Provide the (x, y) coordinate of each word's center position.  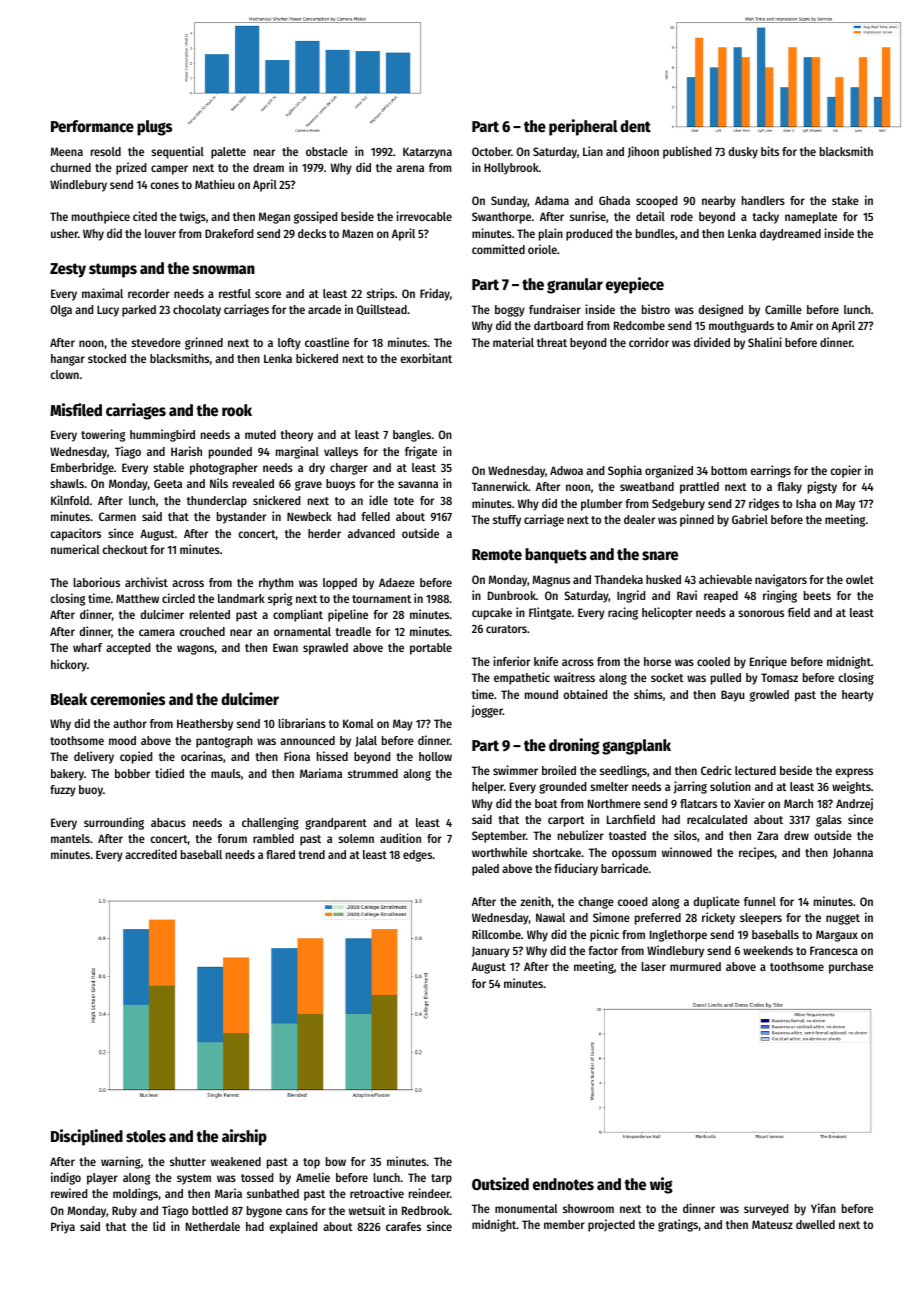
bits (770, 151)
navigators (781, 580)
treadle (353, 631)
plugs (154, 128)
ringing (780, 596)
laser (653, 966)
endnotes (563, 1184)
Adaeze (397, 582)
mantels (70, 838)
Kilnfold (70, 500)
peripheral (583, 127)
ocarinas (202, 756)
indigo (66, 1178)
